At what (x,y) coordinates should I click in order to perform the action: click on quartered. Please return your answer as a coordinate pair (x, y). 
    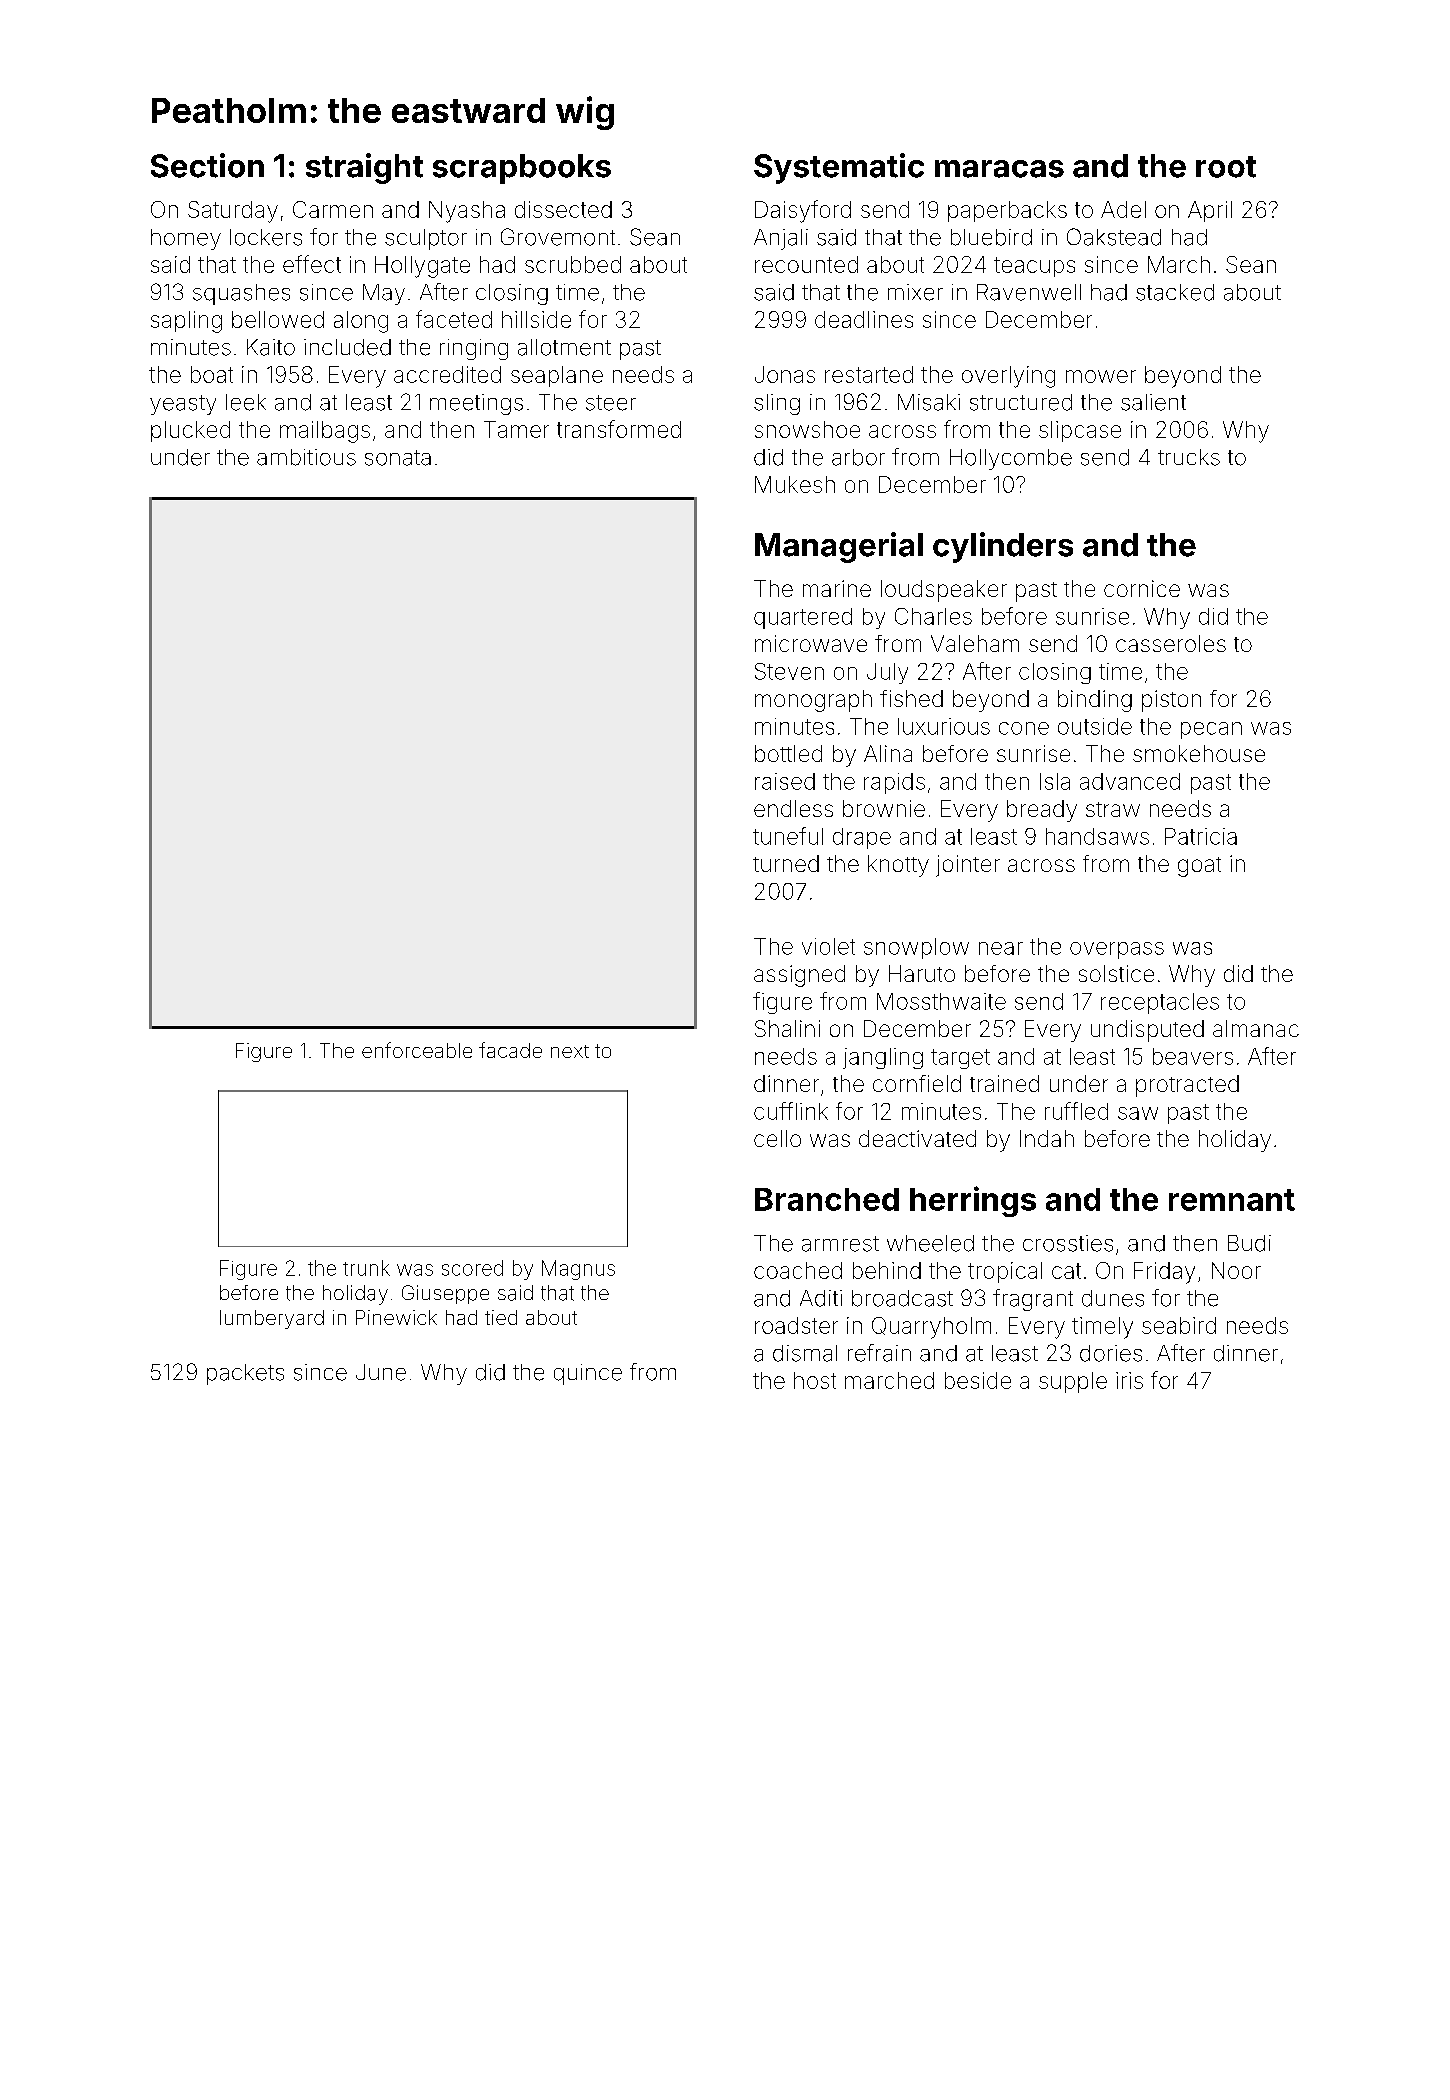
    Looking at the image, I should click on (803, 618).
